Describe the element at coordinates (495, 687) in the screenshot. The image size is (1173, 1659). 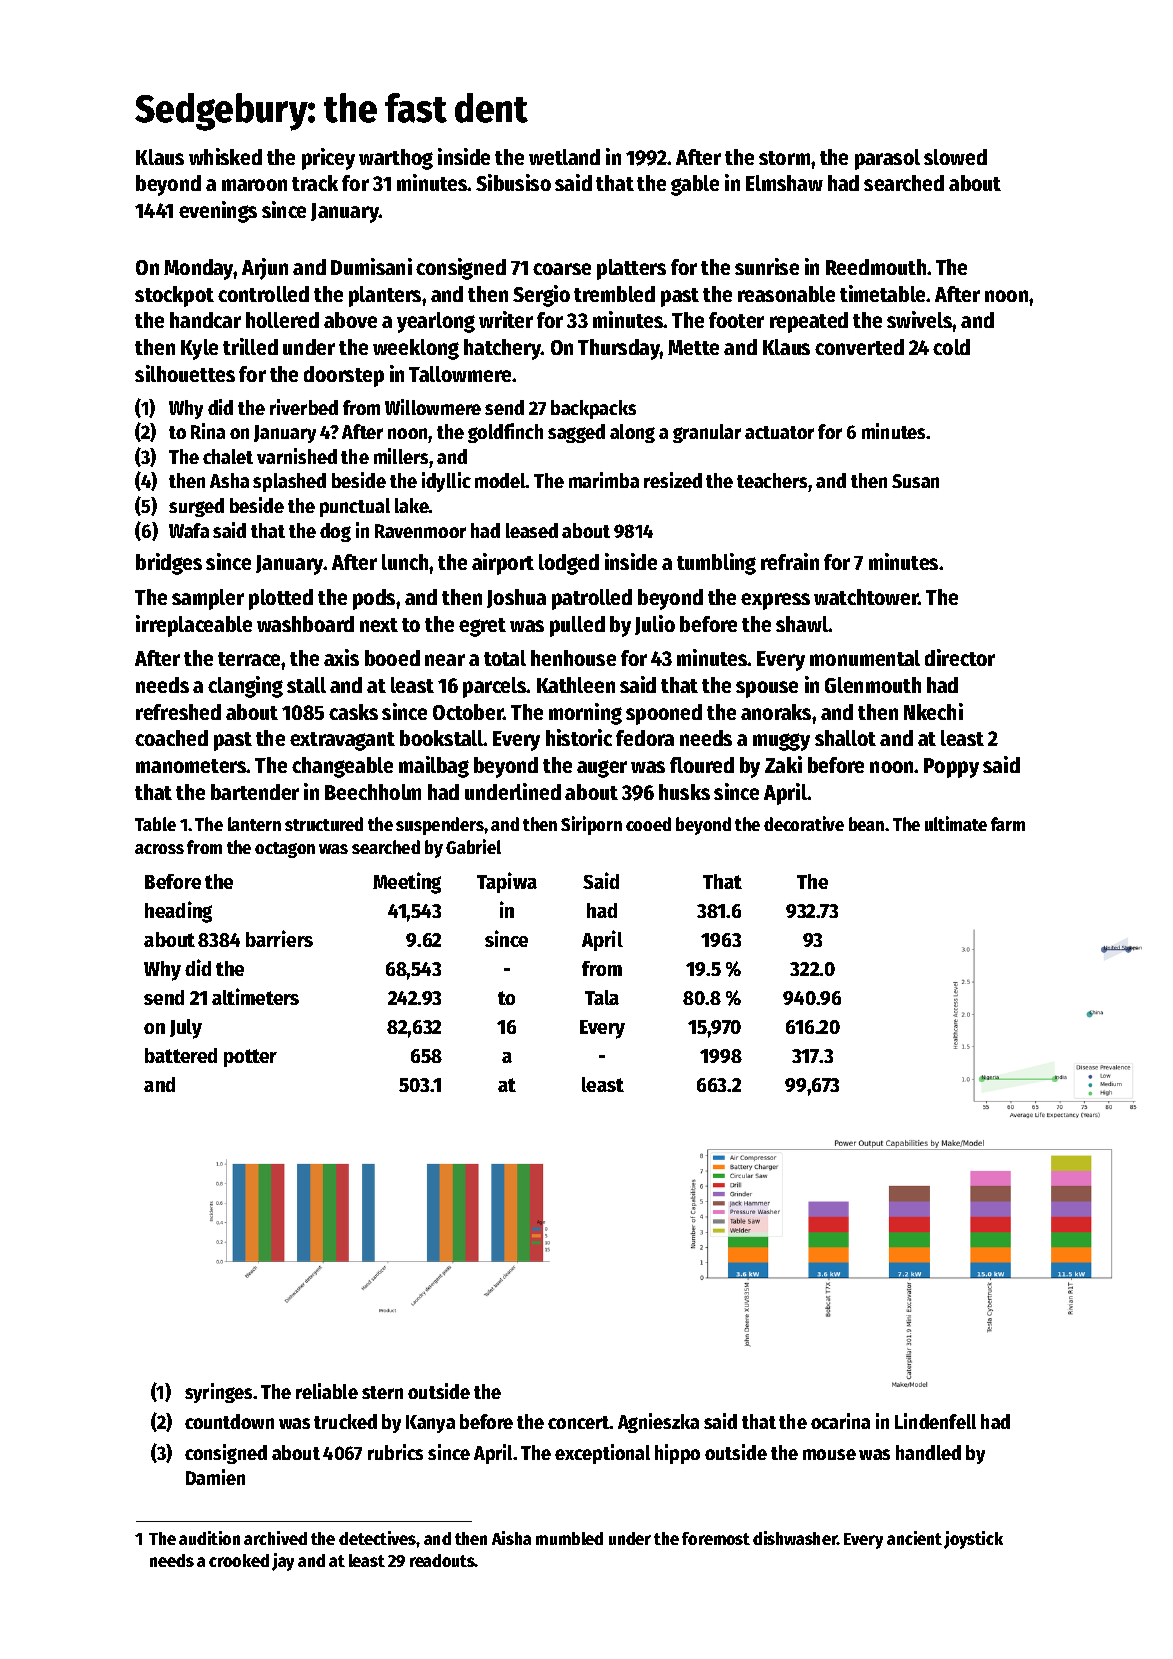
I see `parcels` at that location.
